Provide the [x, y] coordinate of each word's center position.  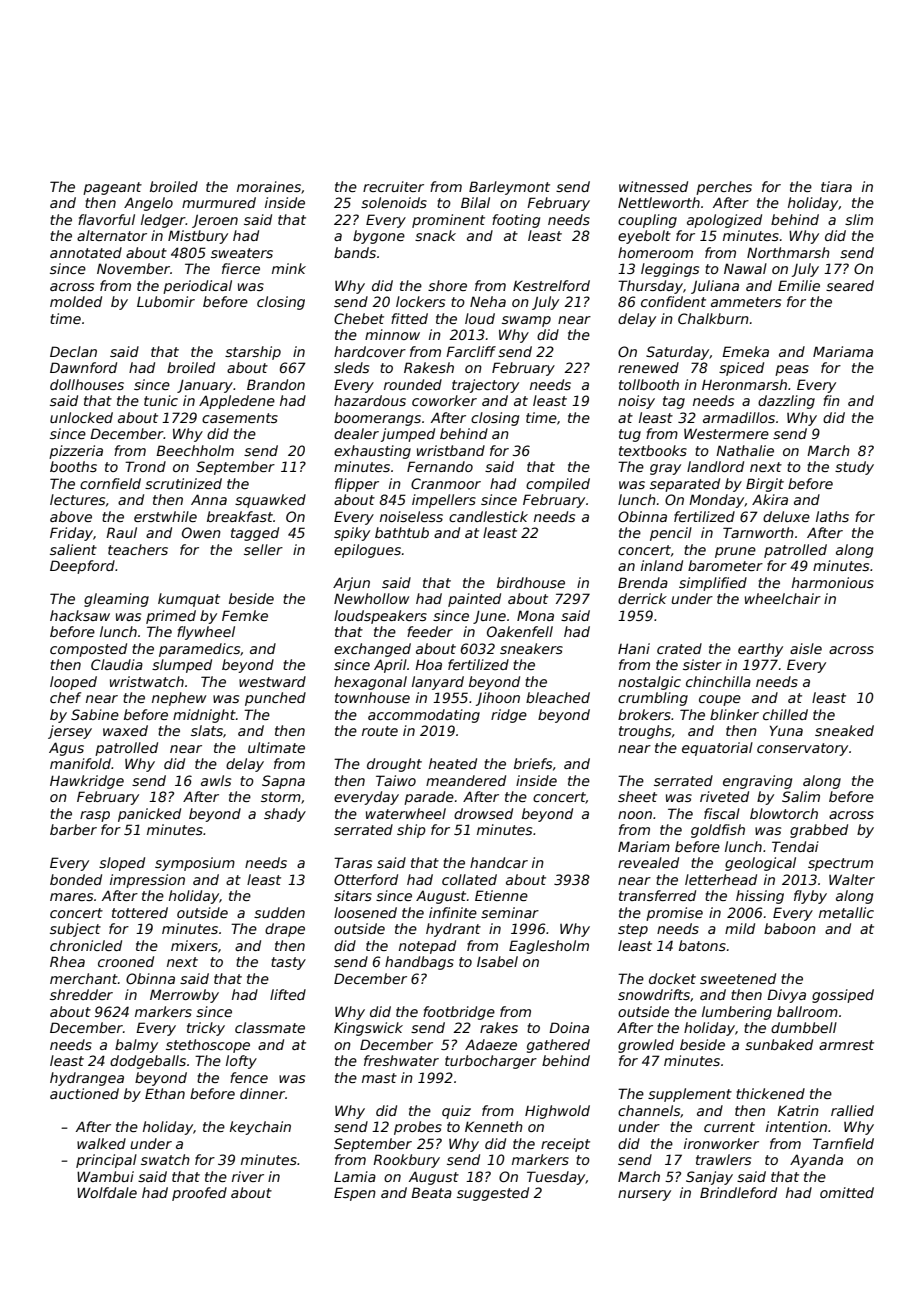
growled [646, 1046]
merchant [84, 978]
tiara [836, 186]
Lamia [355, 1176]
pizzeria [76, 452]
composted [88, 650]
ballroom [807, 1011]
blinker [734, 714]
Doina [569, 1027]
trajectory [485, 386]
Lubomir [166, 301]
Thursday [650, 287]
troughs [645, 732]
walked [101, 1143]
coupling [647, 221]
